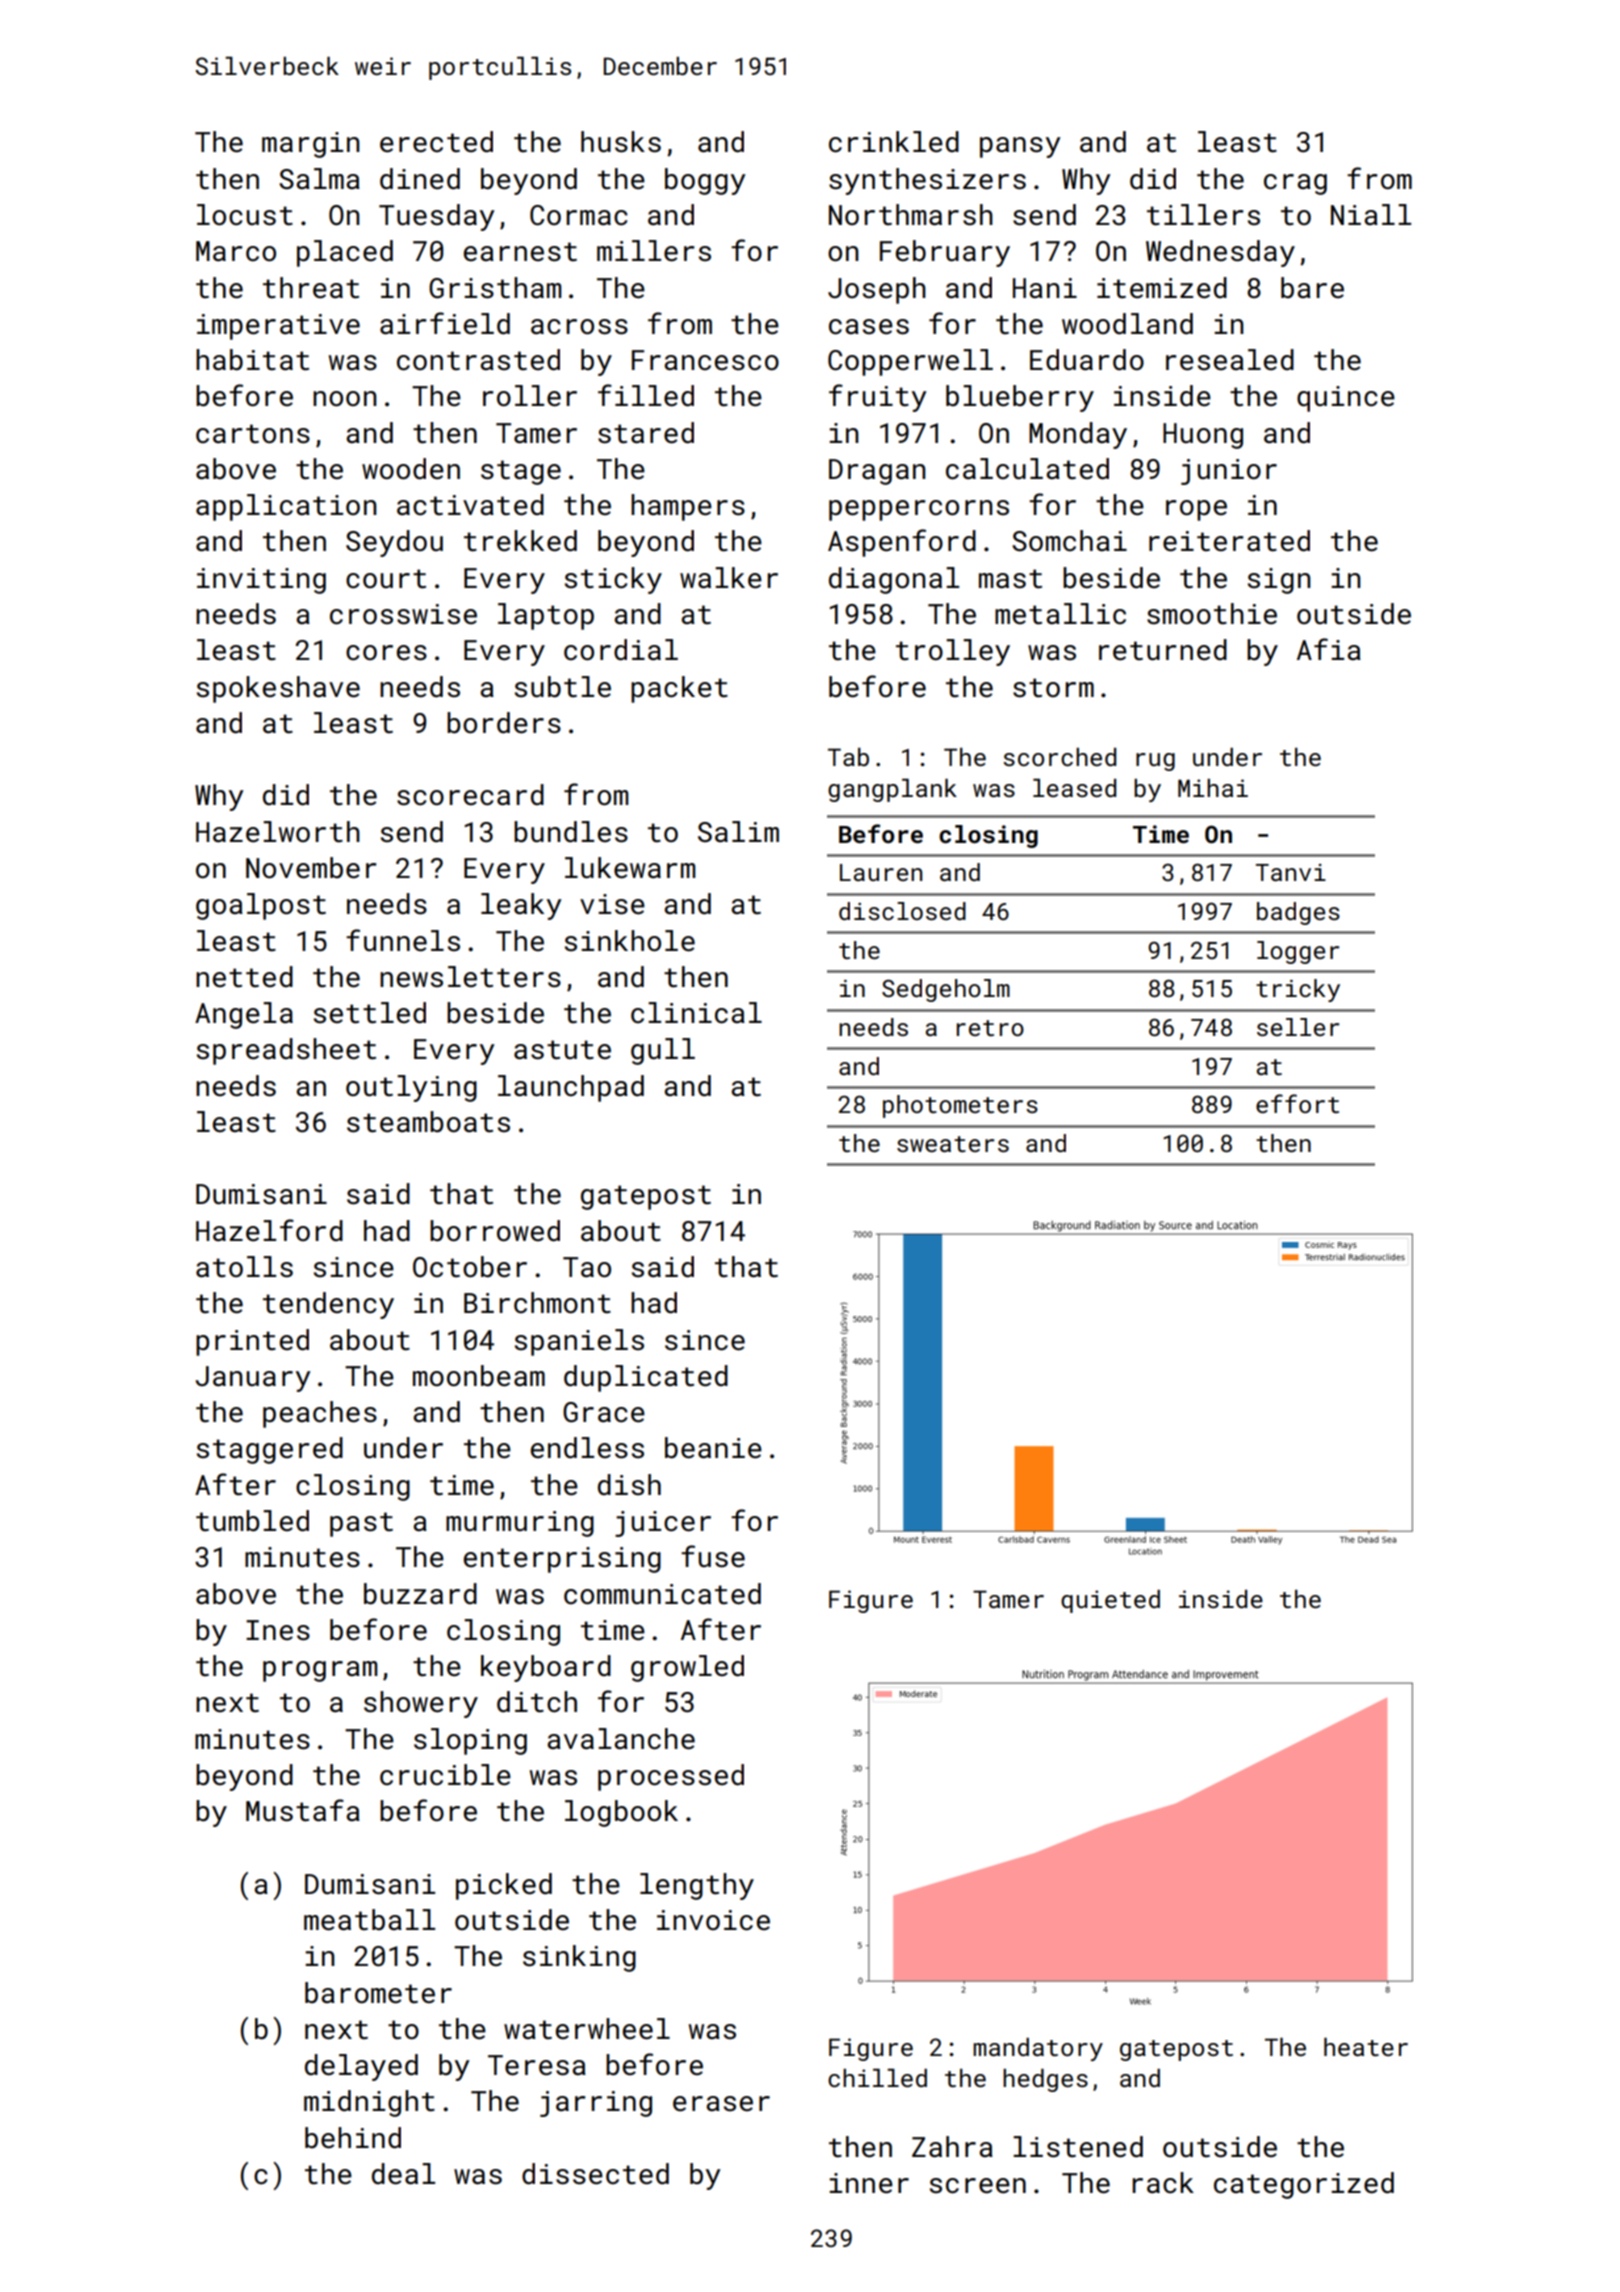 The image size is (1620, 2292). What do you see at coordinates (713, 1448) in the screenshot?
I see `beanie` at bounding box center [713, 1448].
